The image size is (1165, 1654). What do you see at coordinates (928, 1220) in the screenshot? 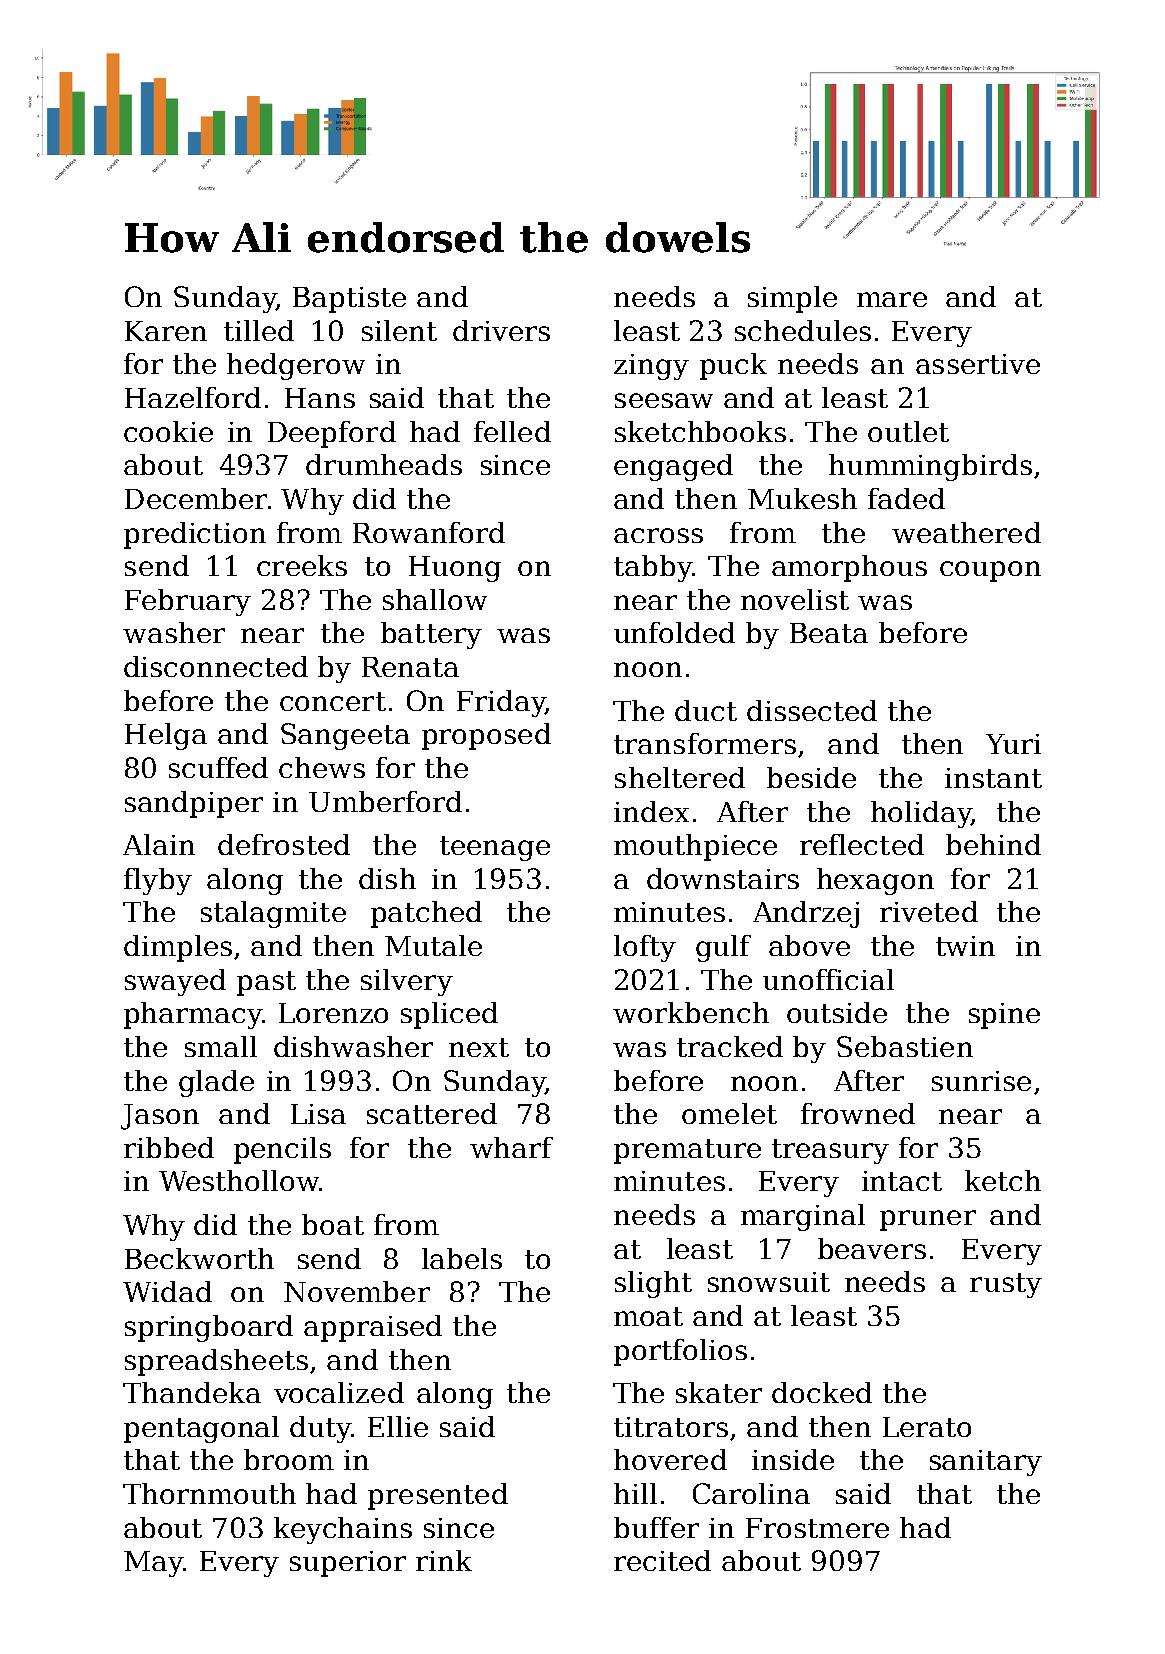
I see `pruner` at bounding box center [928, 1220].
